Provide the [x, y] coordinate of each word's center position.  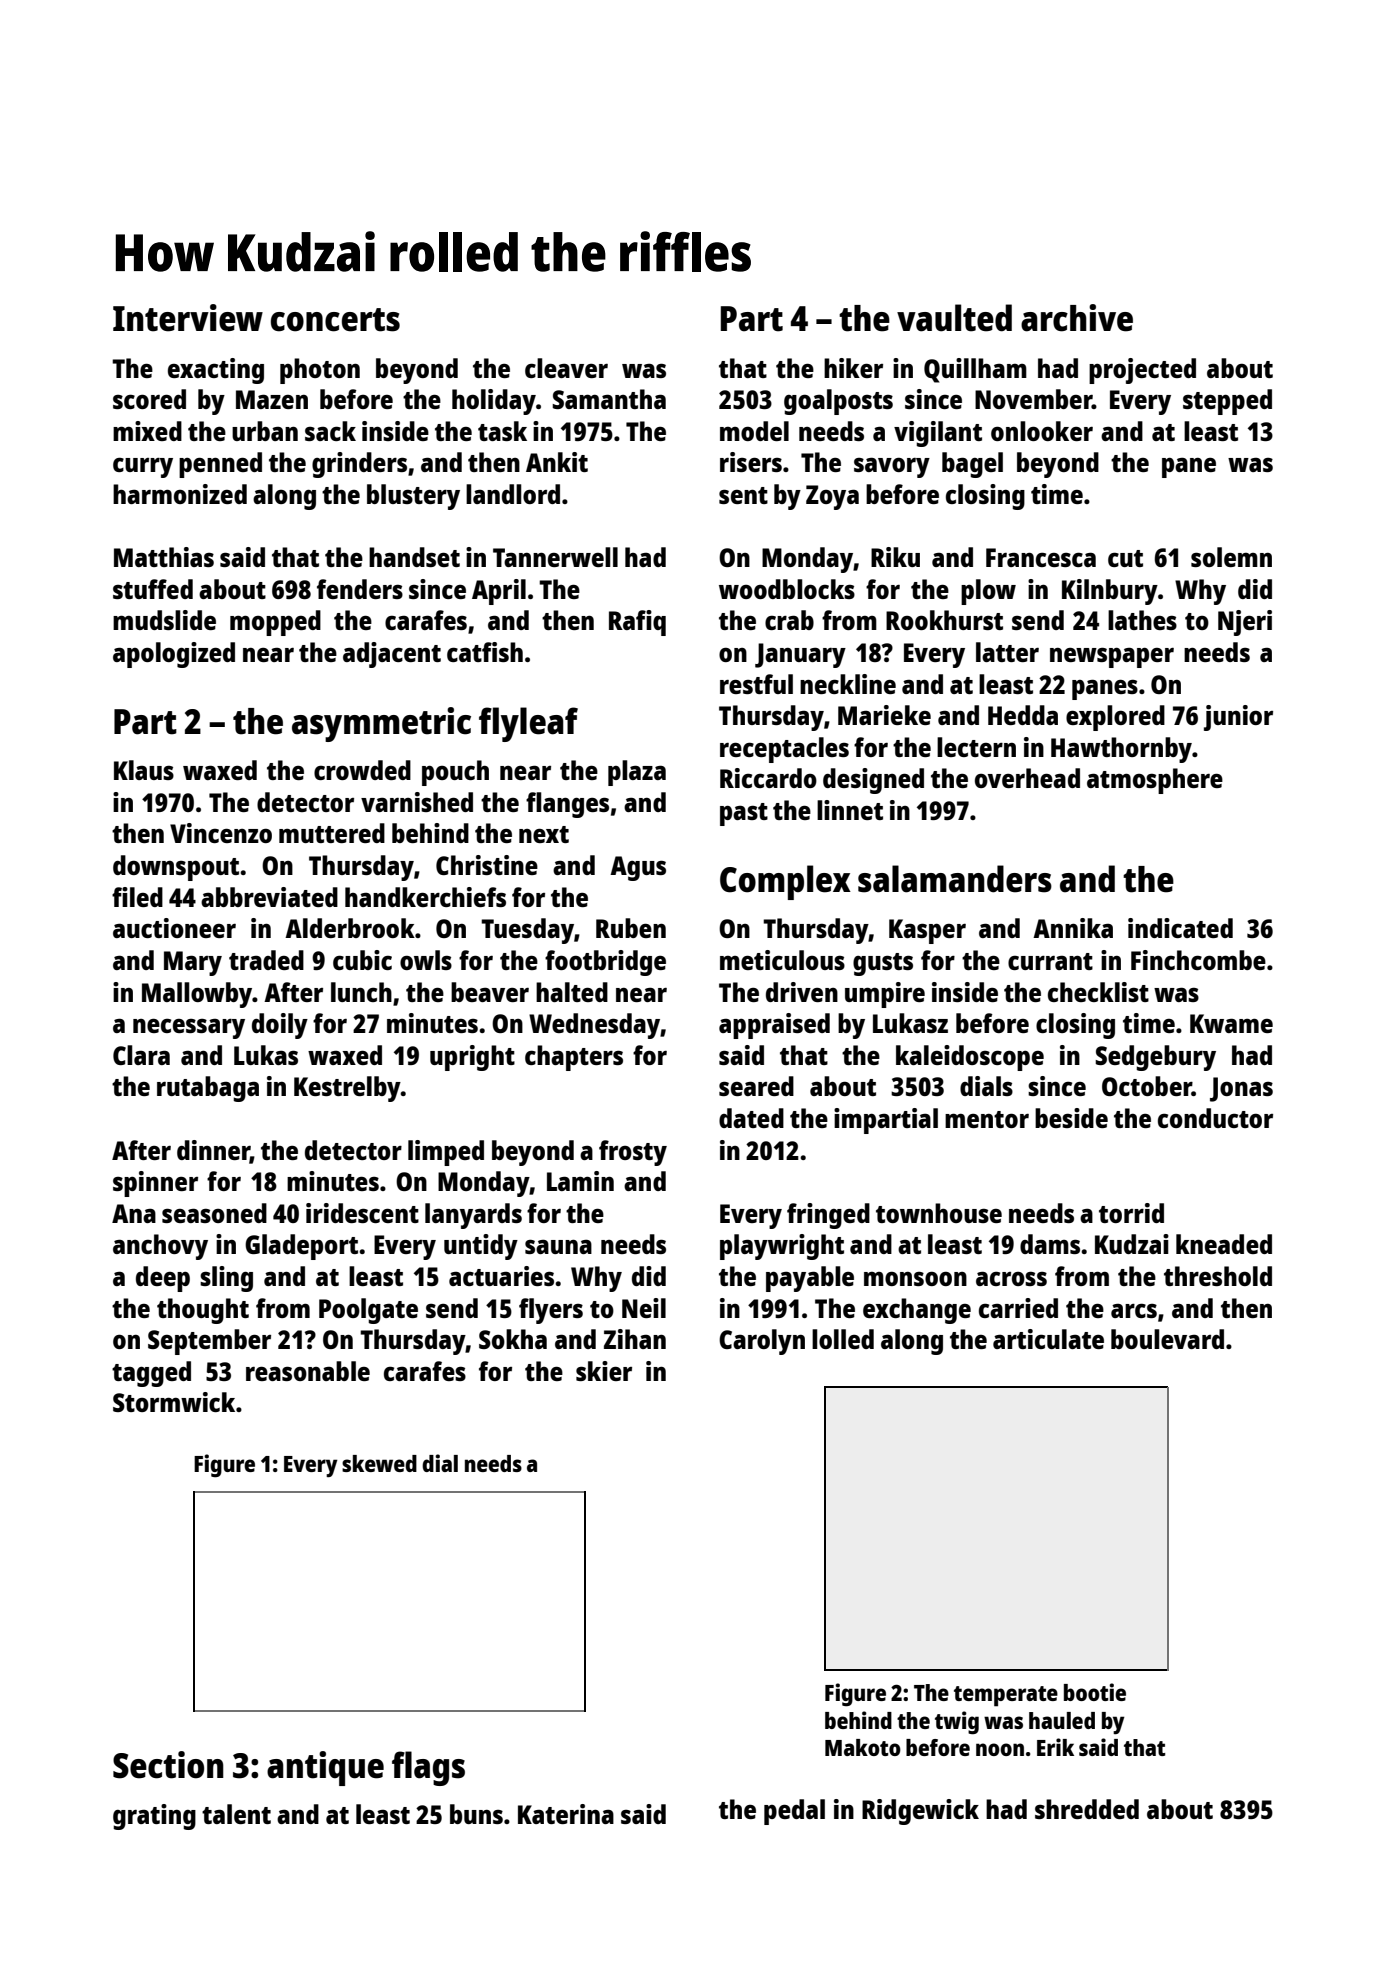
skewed [379, 1463]
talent [236, 1814]
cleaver [566, 368]
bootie [1095, 1692]
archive [1077, 318]
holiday [494, 402]
